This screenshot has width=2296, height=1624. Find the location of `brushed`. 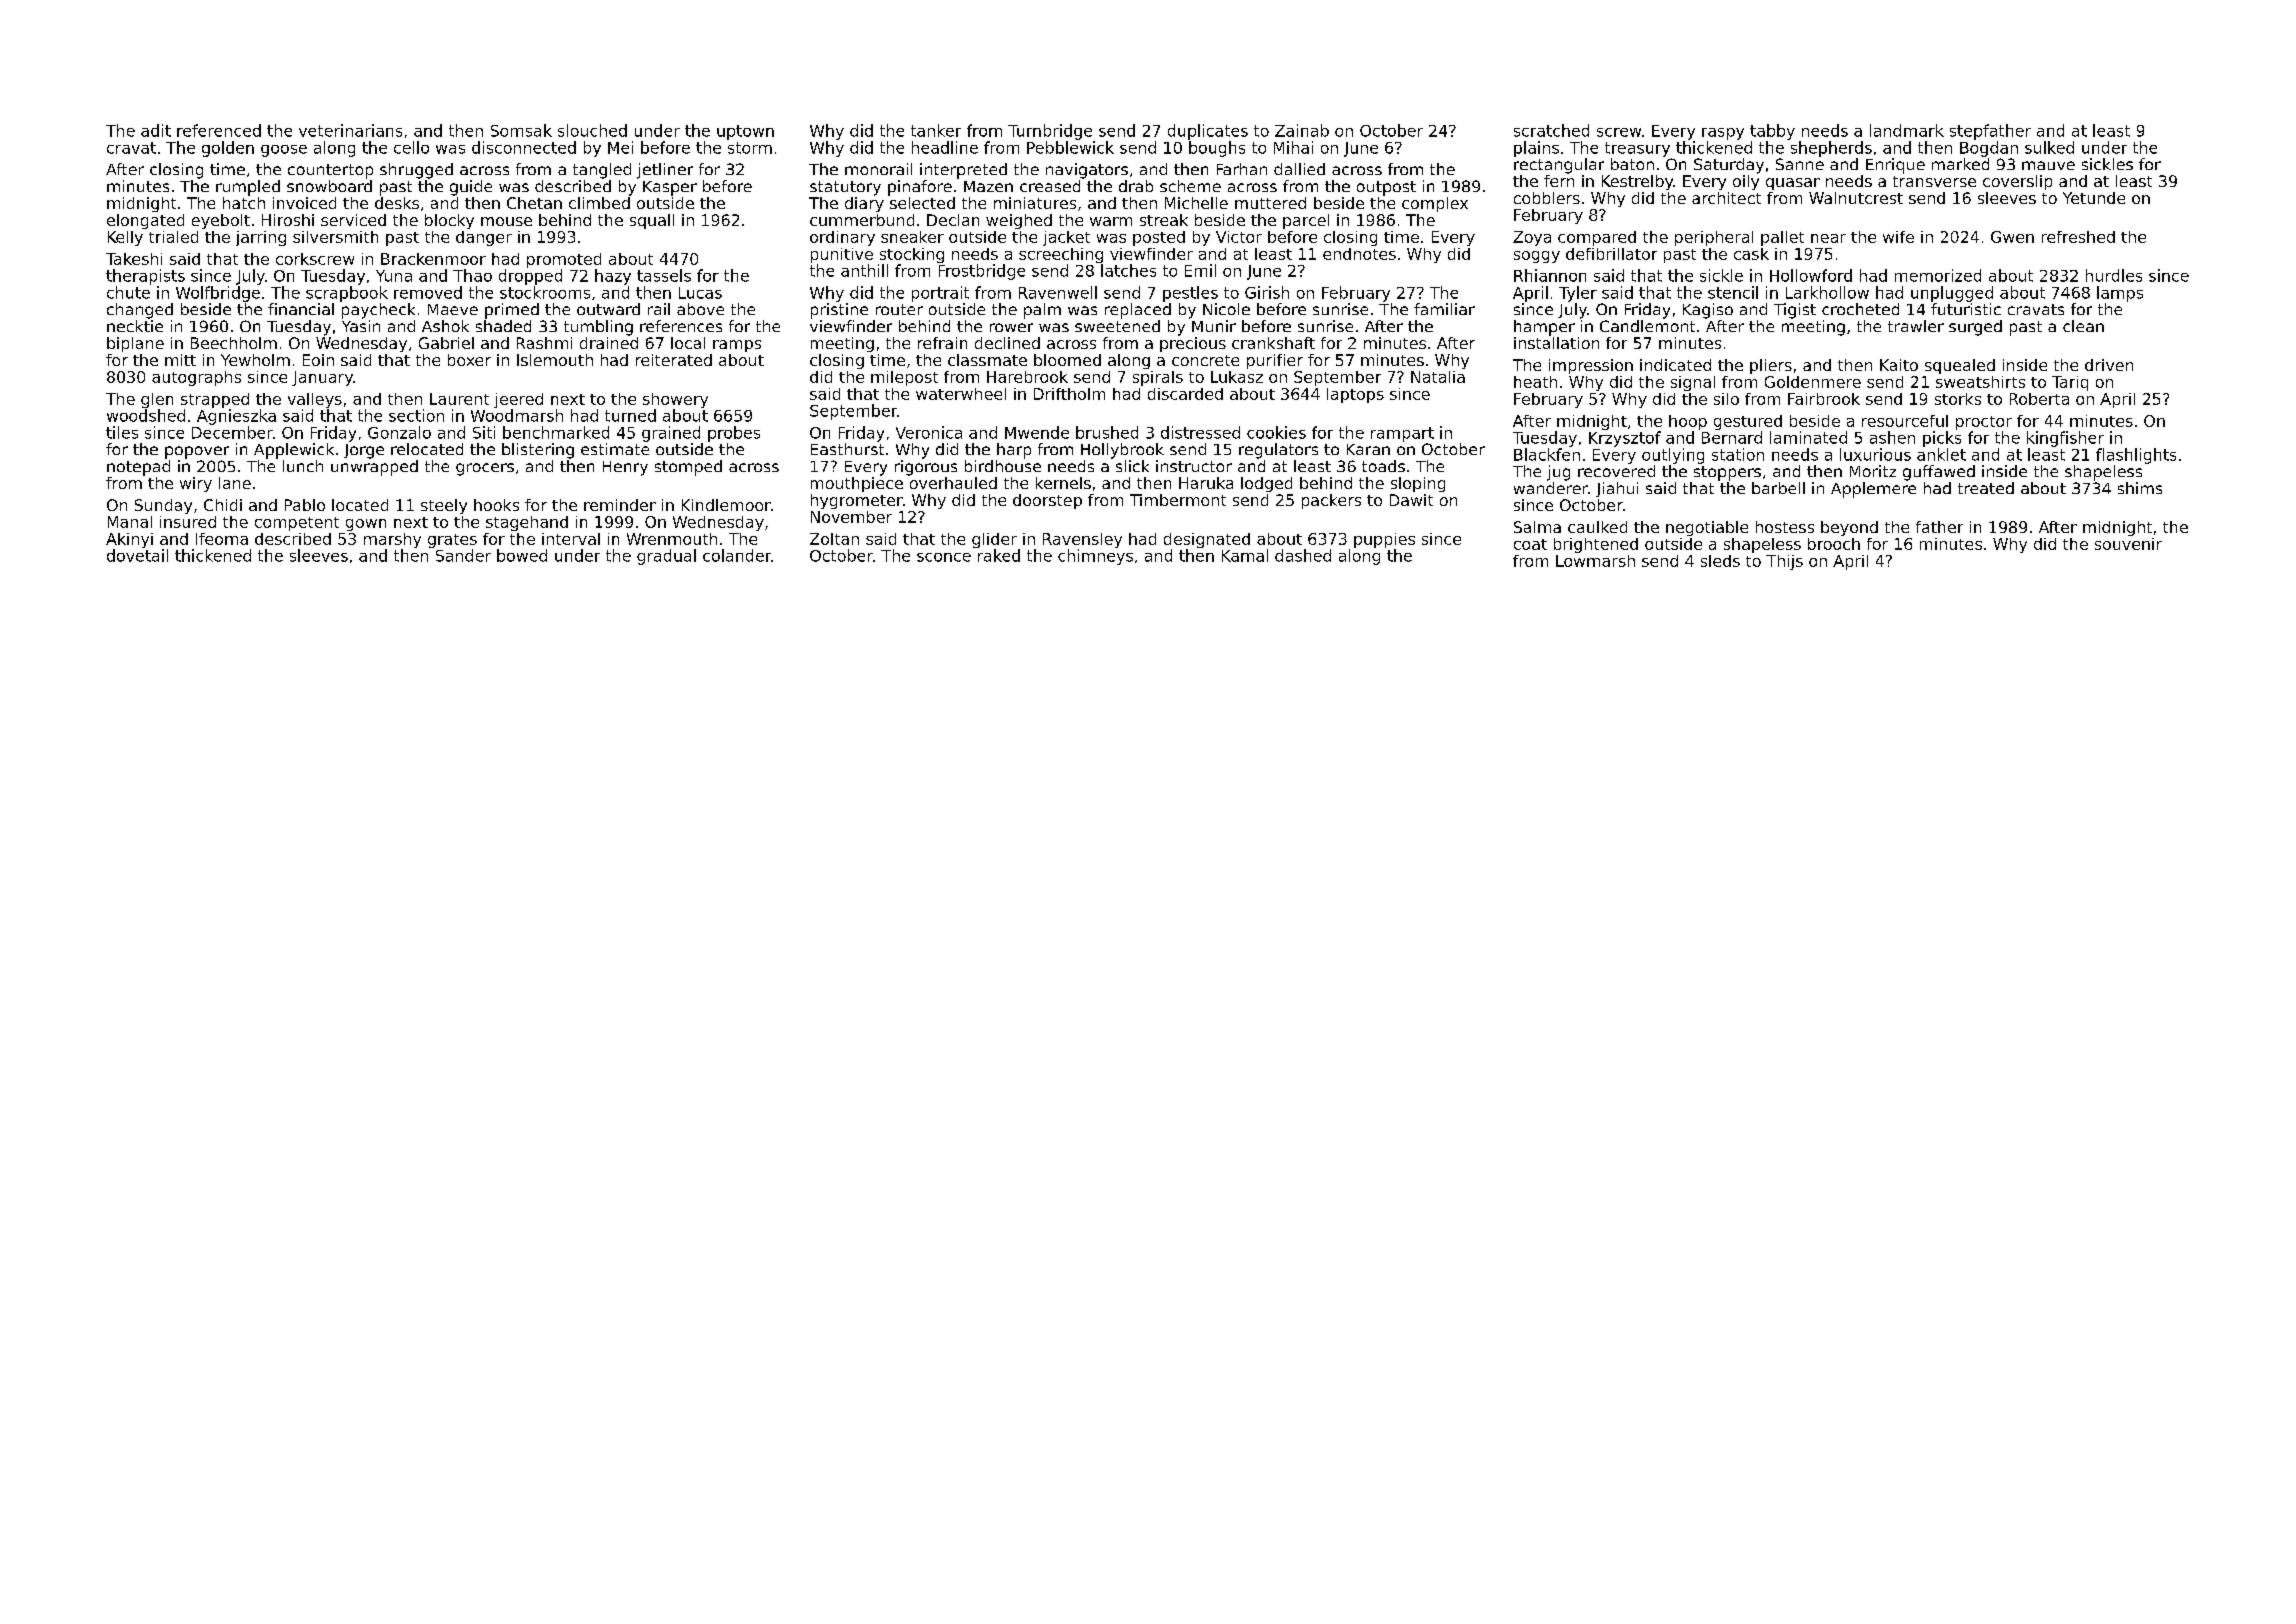

brushed is located at coordinates (1107, 432).
